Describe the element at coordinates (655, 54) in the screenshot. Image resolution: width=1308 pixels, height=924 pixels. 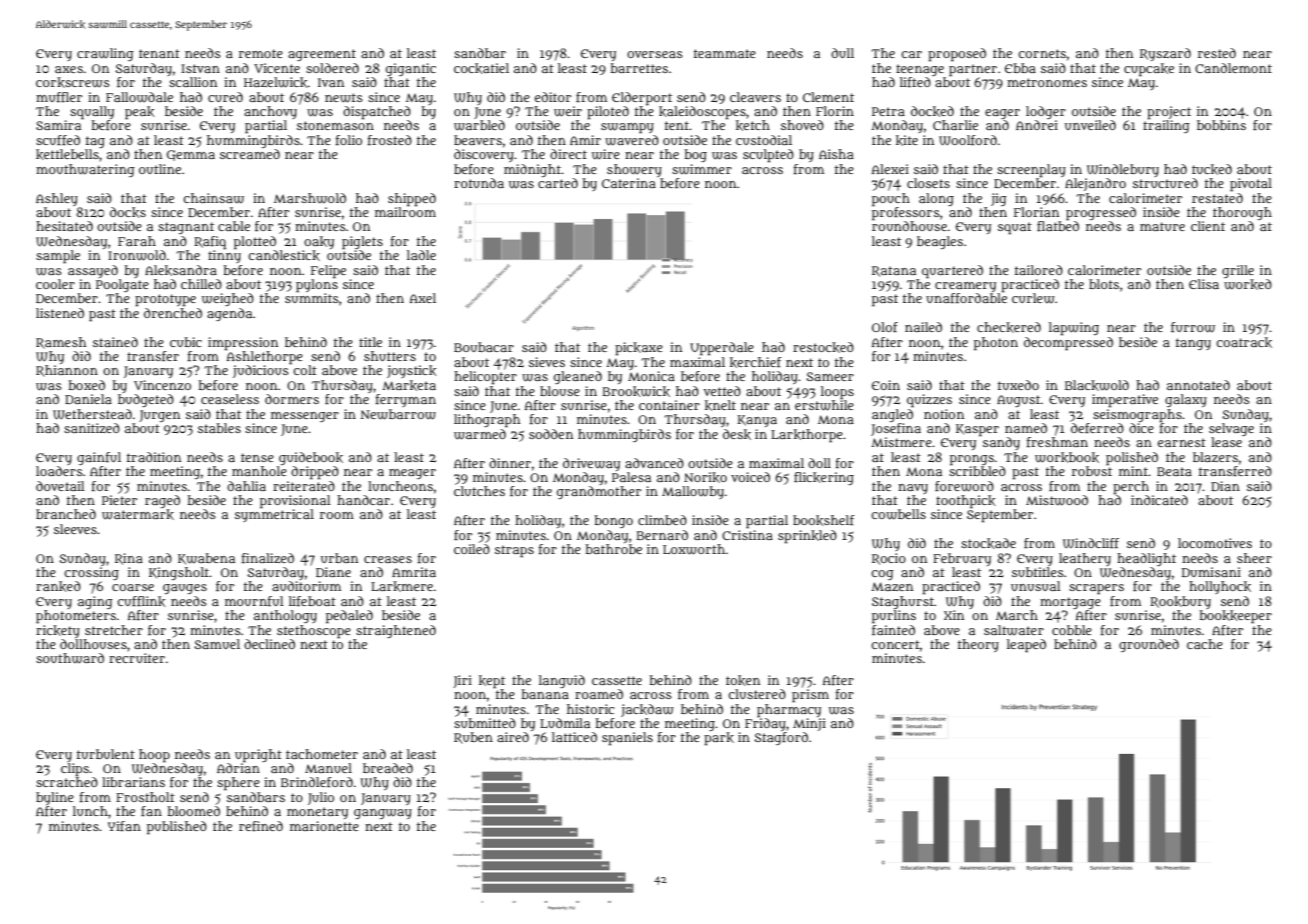
I see `overseas` at that location.
